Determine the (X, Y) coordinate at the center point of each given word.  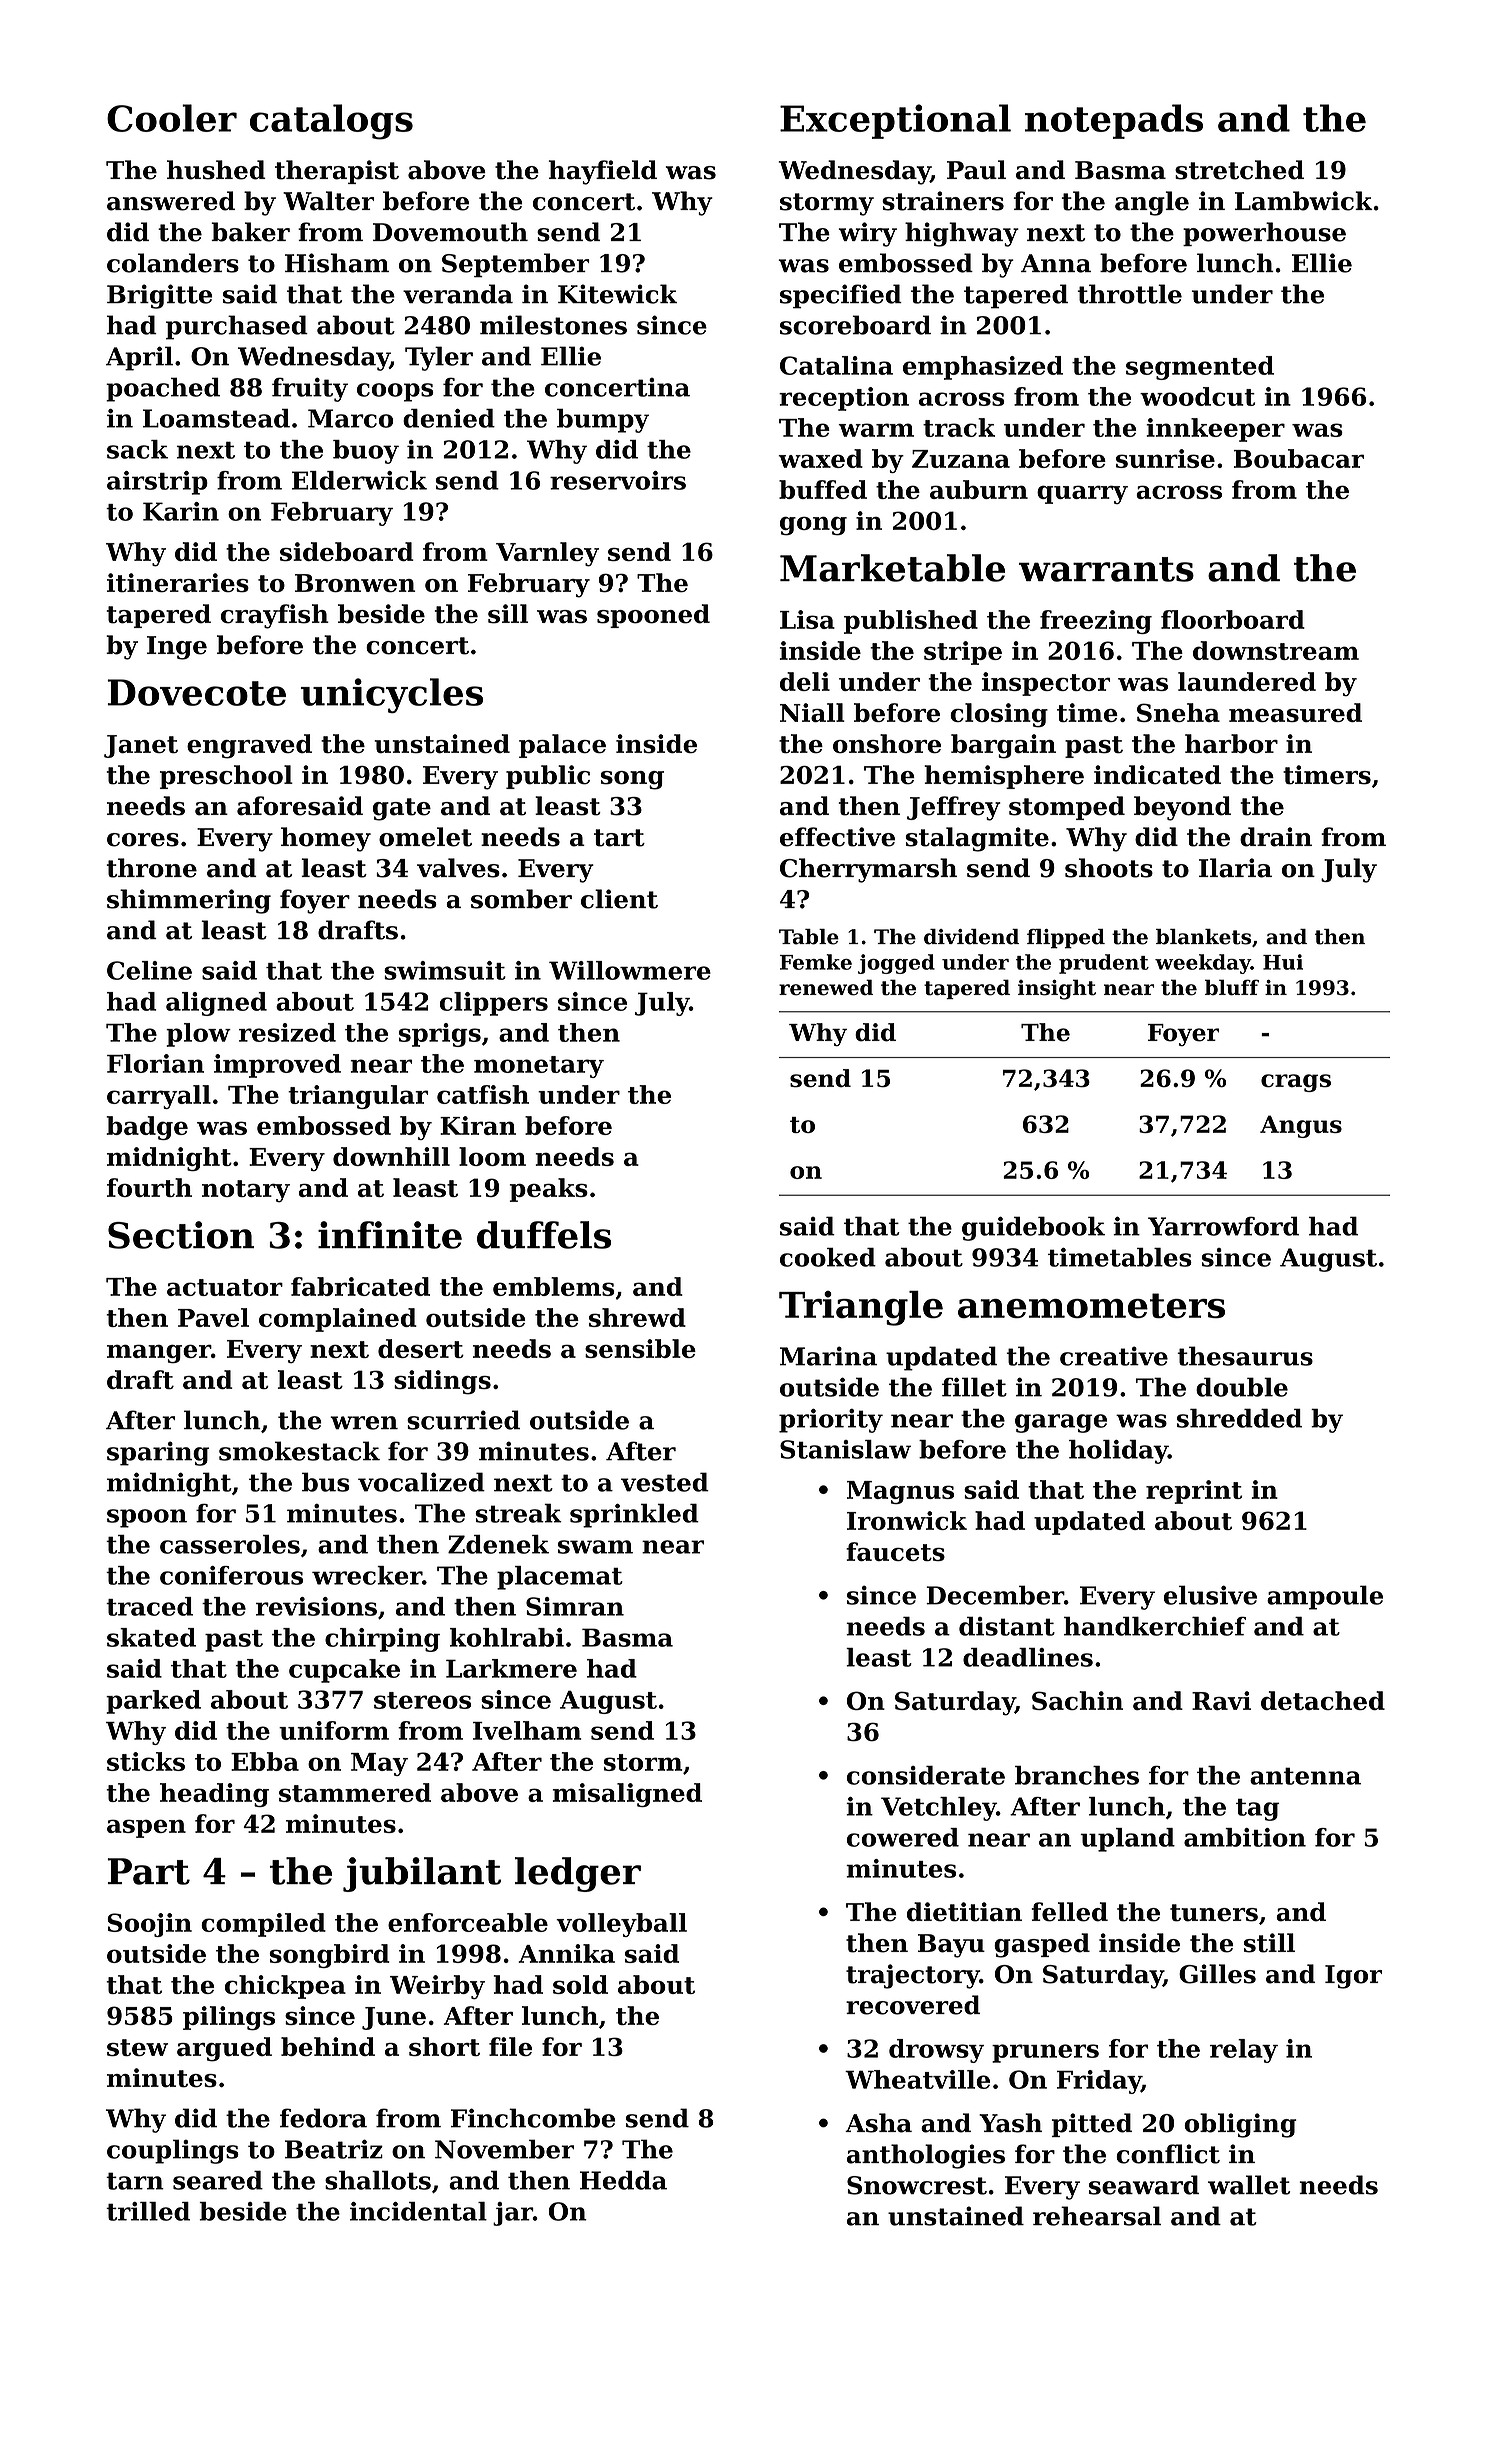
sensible (640, 1348)
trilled (148, 2211)
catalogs (331, 122)
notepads (1114, 121)
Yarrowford (1223, 1226)
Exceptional (895, 121)
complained (338, 1320)
